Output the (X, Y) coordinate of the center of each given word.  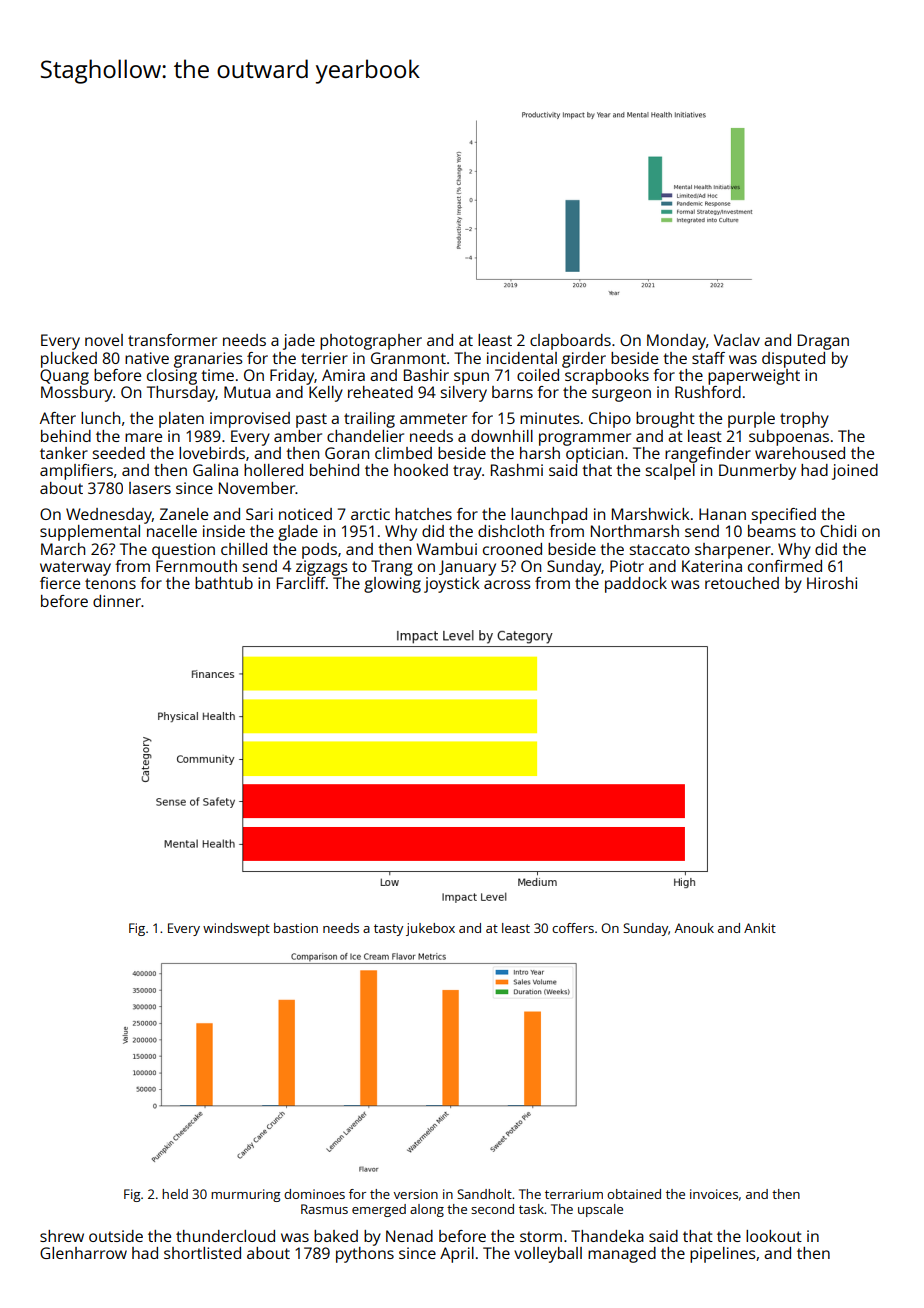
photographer (371, 342)
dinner (117, 601)
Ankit (760, 928)
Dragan (823, 342)
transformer (172, 340)
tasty (388, 930)
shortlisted (202, 1253)
